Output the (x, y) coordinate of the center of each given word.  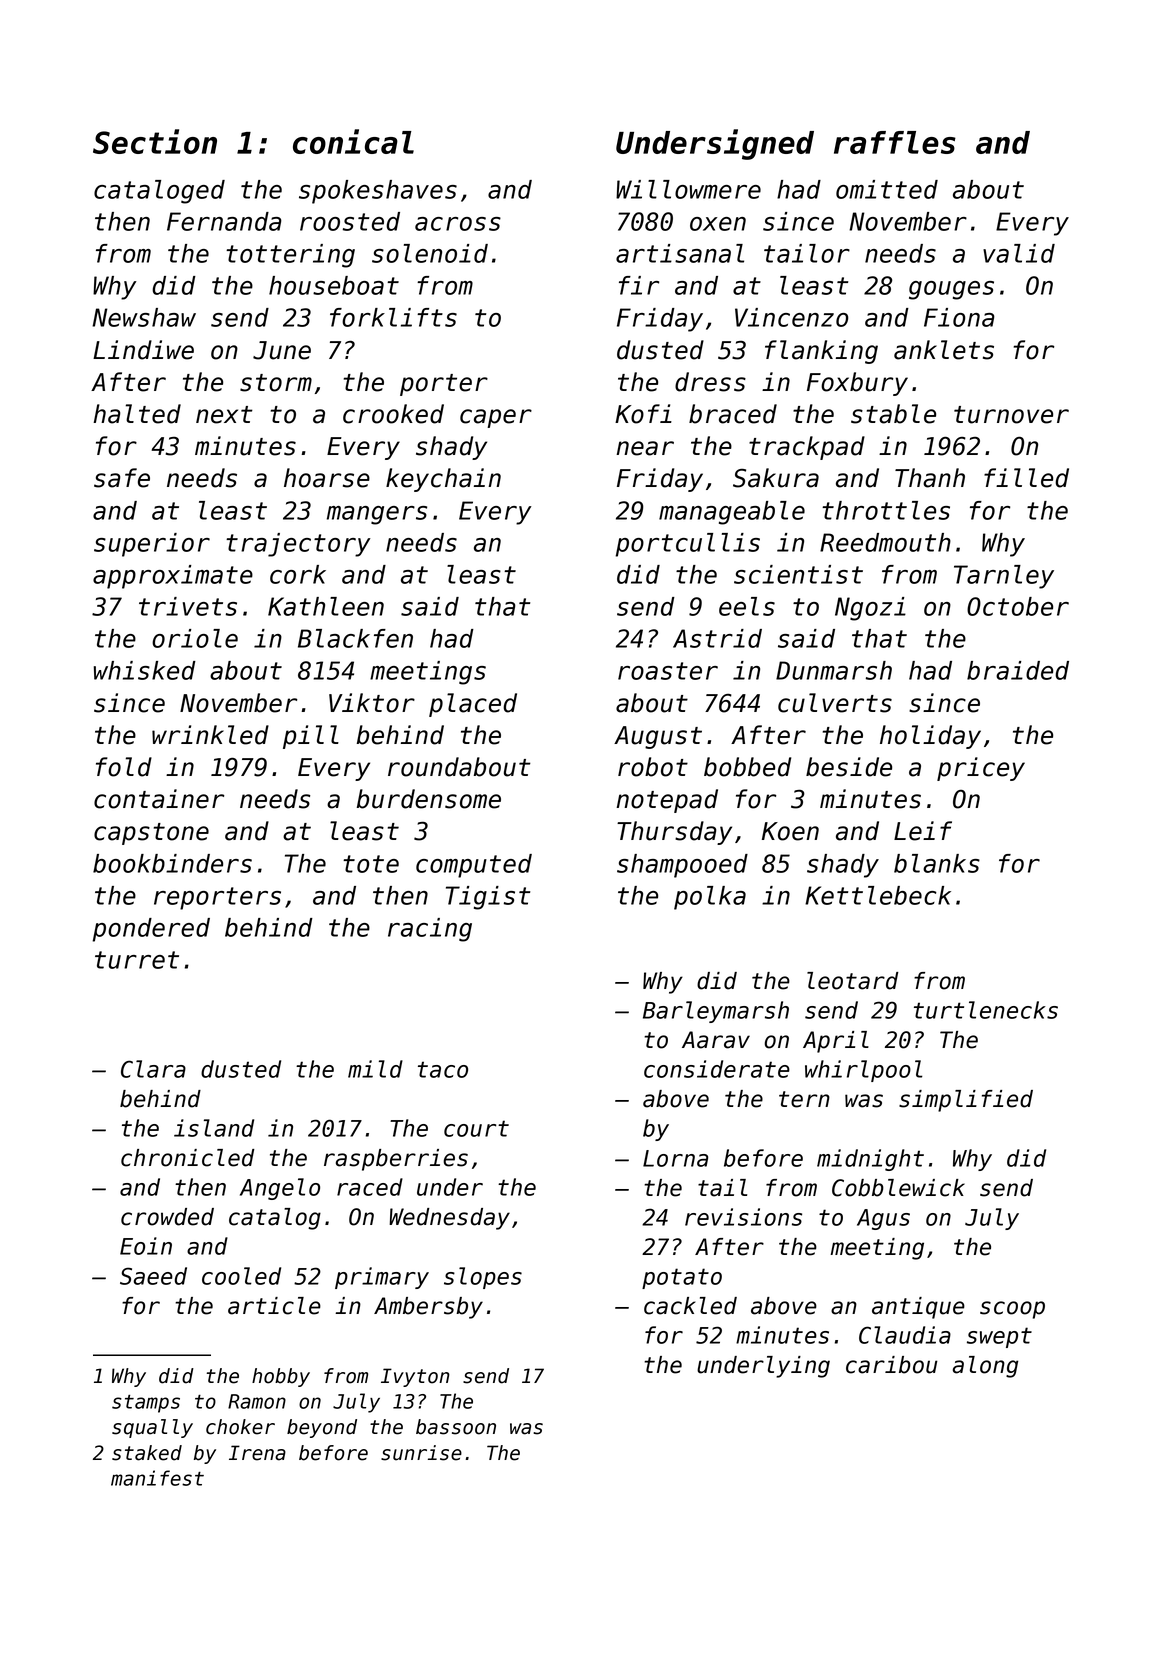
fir (639, 285)
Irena (257, 1453)
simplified (966, 1101)
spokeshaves (378, 192)
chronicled (188, 1158)
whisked (145, 670)
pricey (981, 769)
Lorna (675, 1158)
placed (473, 705)
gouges (951, 290)
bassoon (456, 1427)
